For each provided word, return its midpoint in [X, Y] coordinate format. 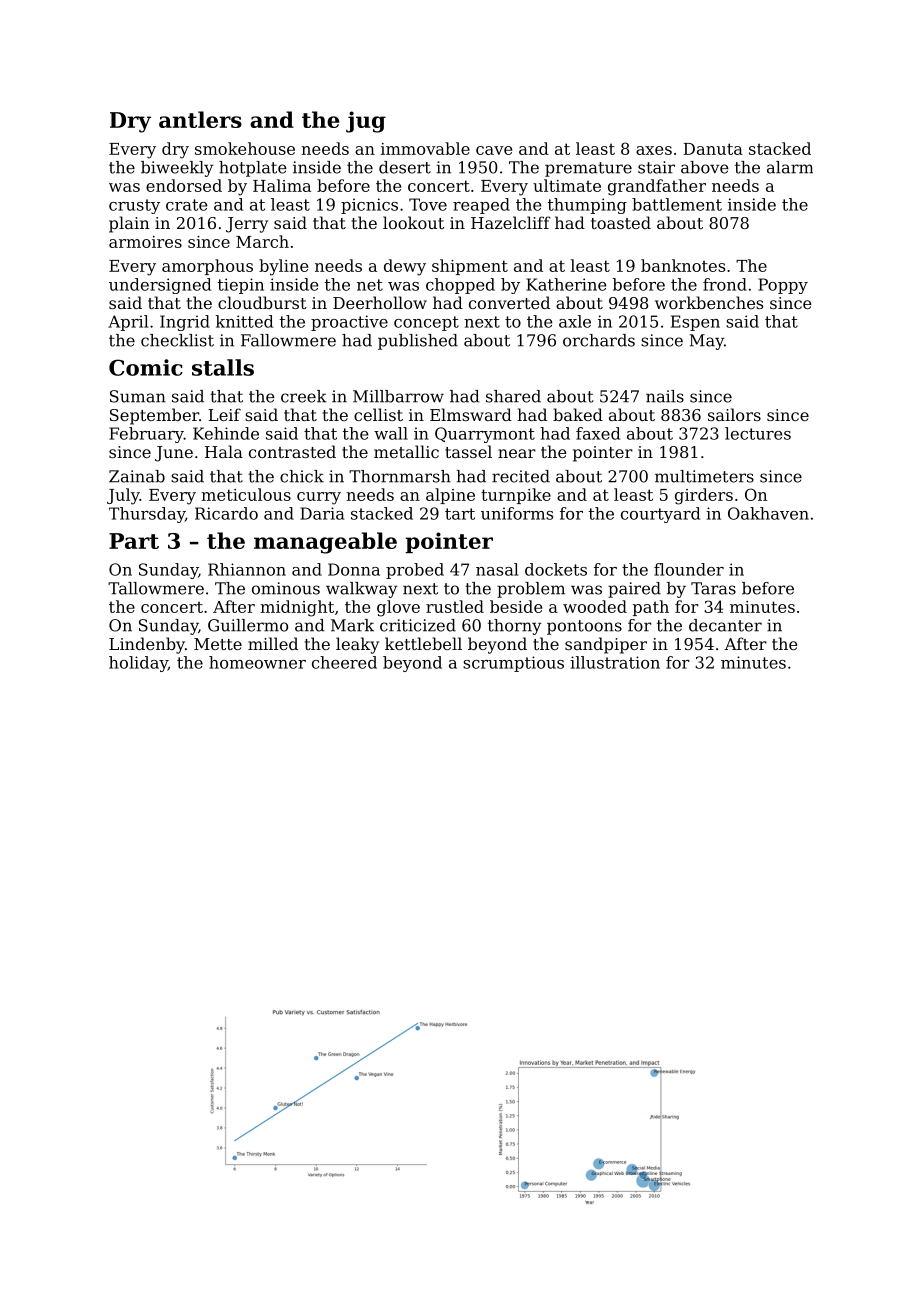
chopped [460, 286]
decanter [725, 625]
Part [134, 541]
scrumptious [513, 664]
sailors [734, 414]
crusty [134, 206]
